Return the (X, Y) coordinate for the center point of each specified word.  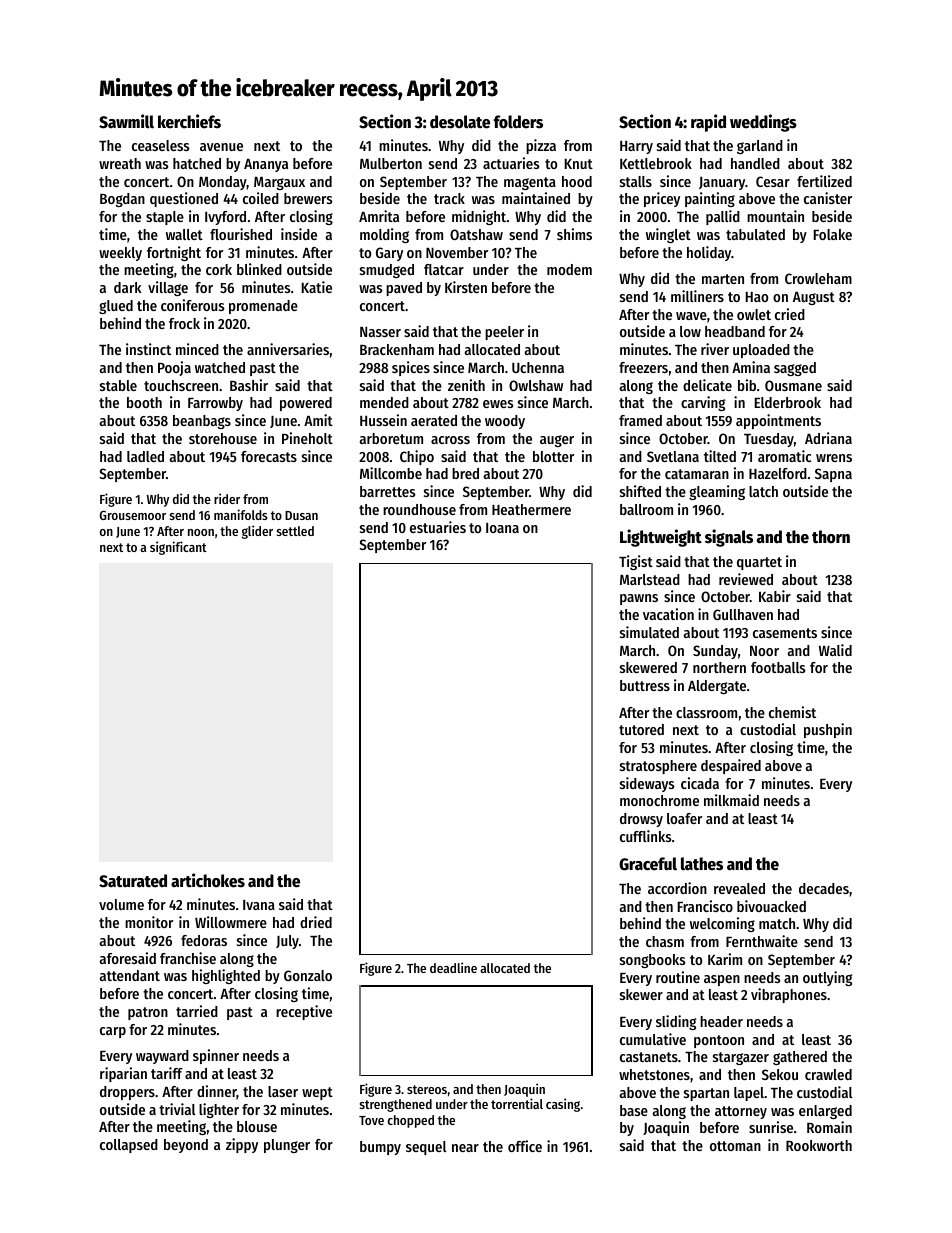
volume (121, 904)
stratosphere (658, 767)
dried (316, 922)
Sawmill (126, 121)
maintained (536, 198)
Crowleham (818, 278)
